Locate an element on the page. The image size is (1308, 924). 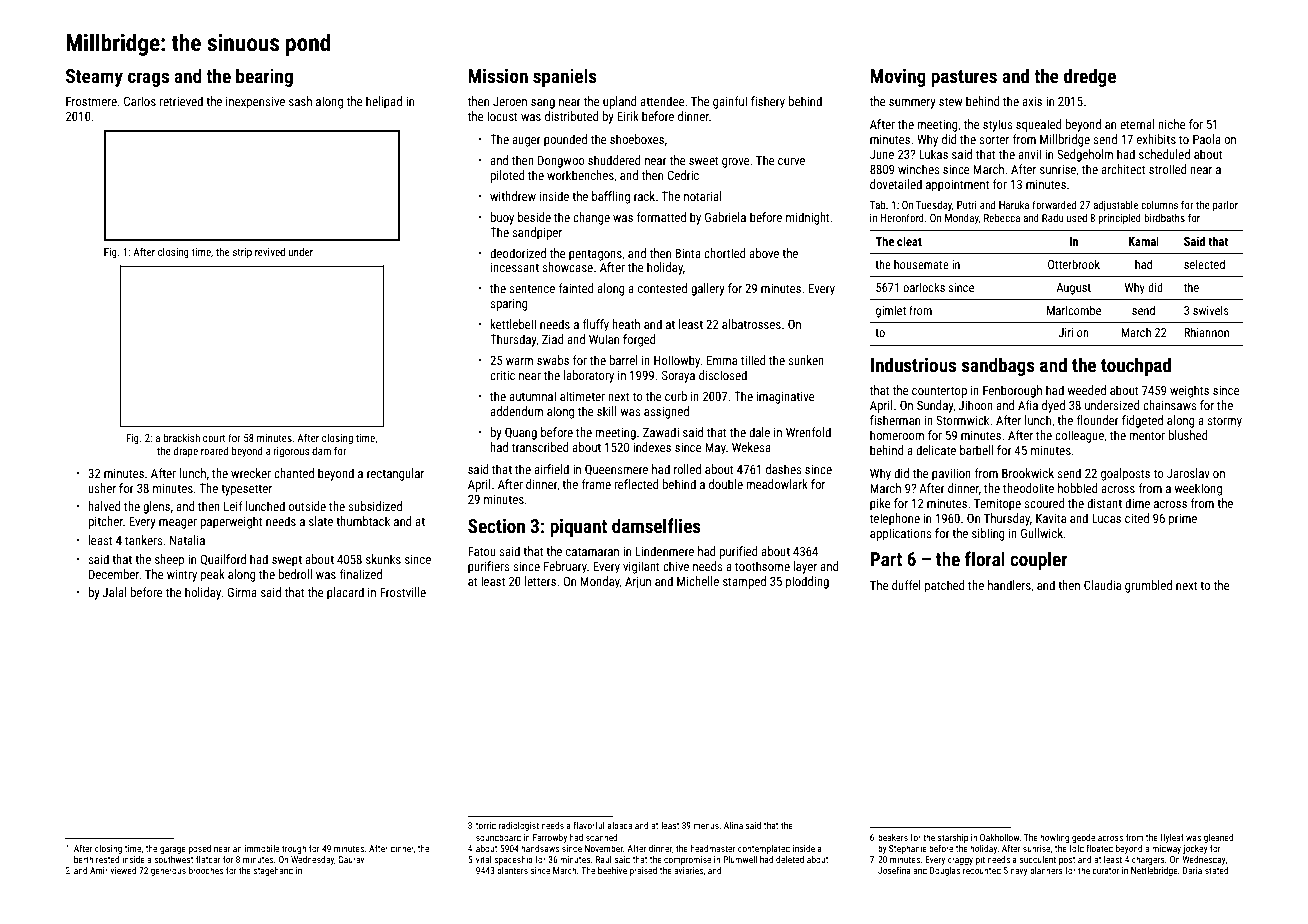
stated is located at coordinates (1216, 870).
